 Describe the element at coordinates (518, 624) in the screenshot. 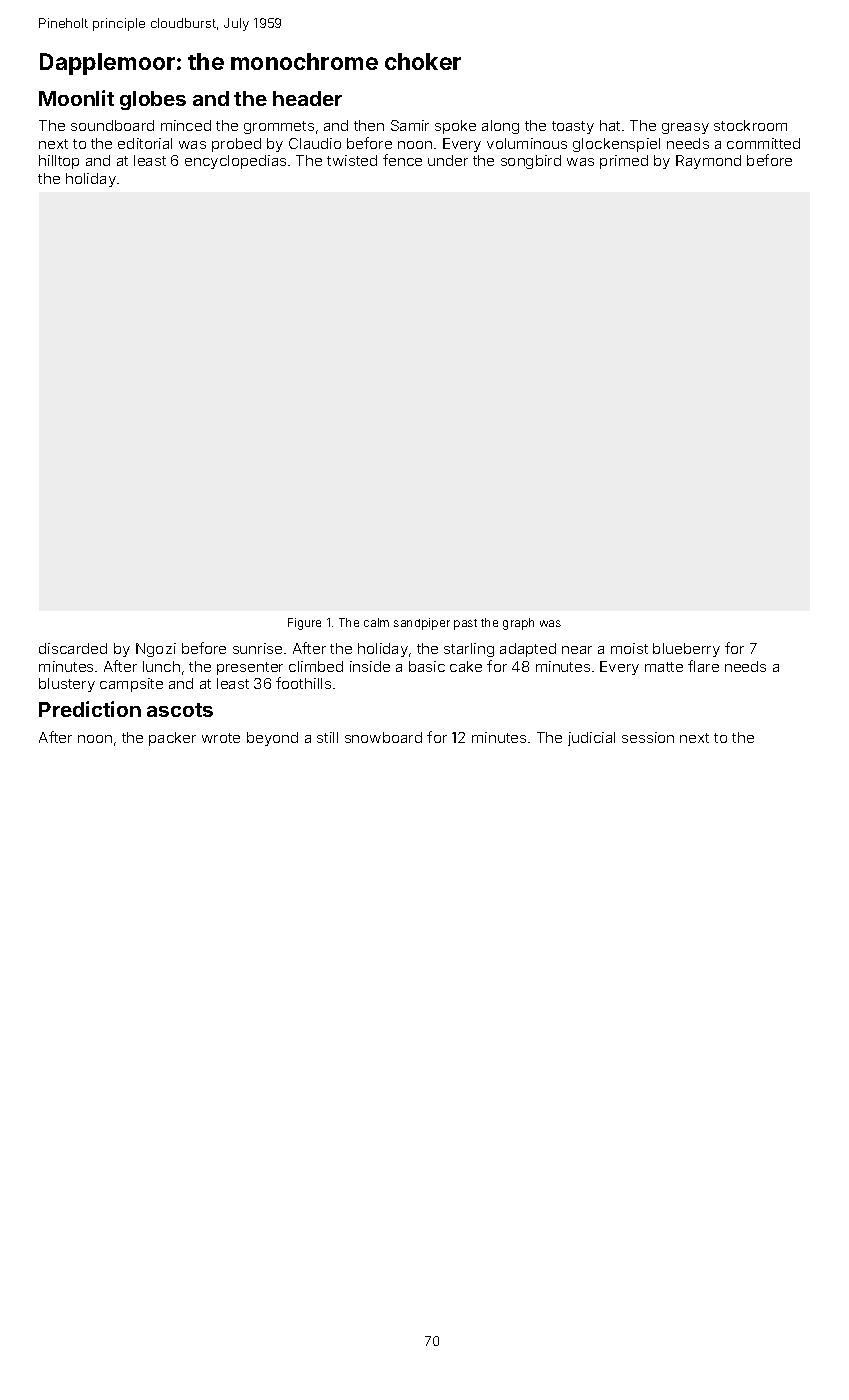

I see `graph` at that location.
